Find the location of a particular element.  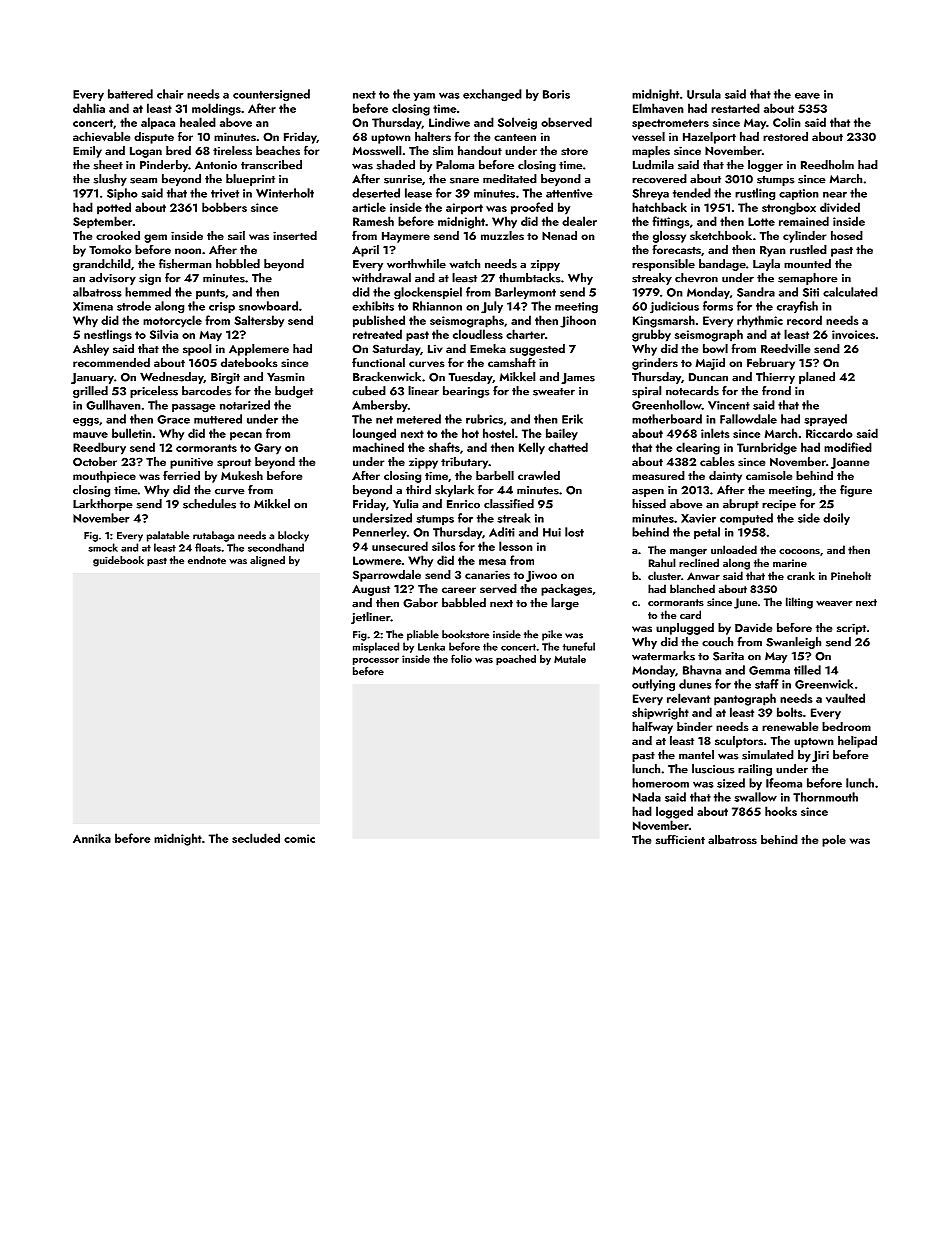

budget is located at coordinates (294, 392).
